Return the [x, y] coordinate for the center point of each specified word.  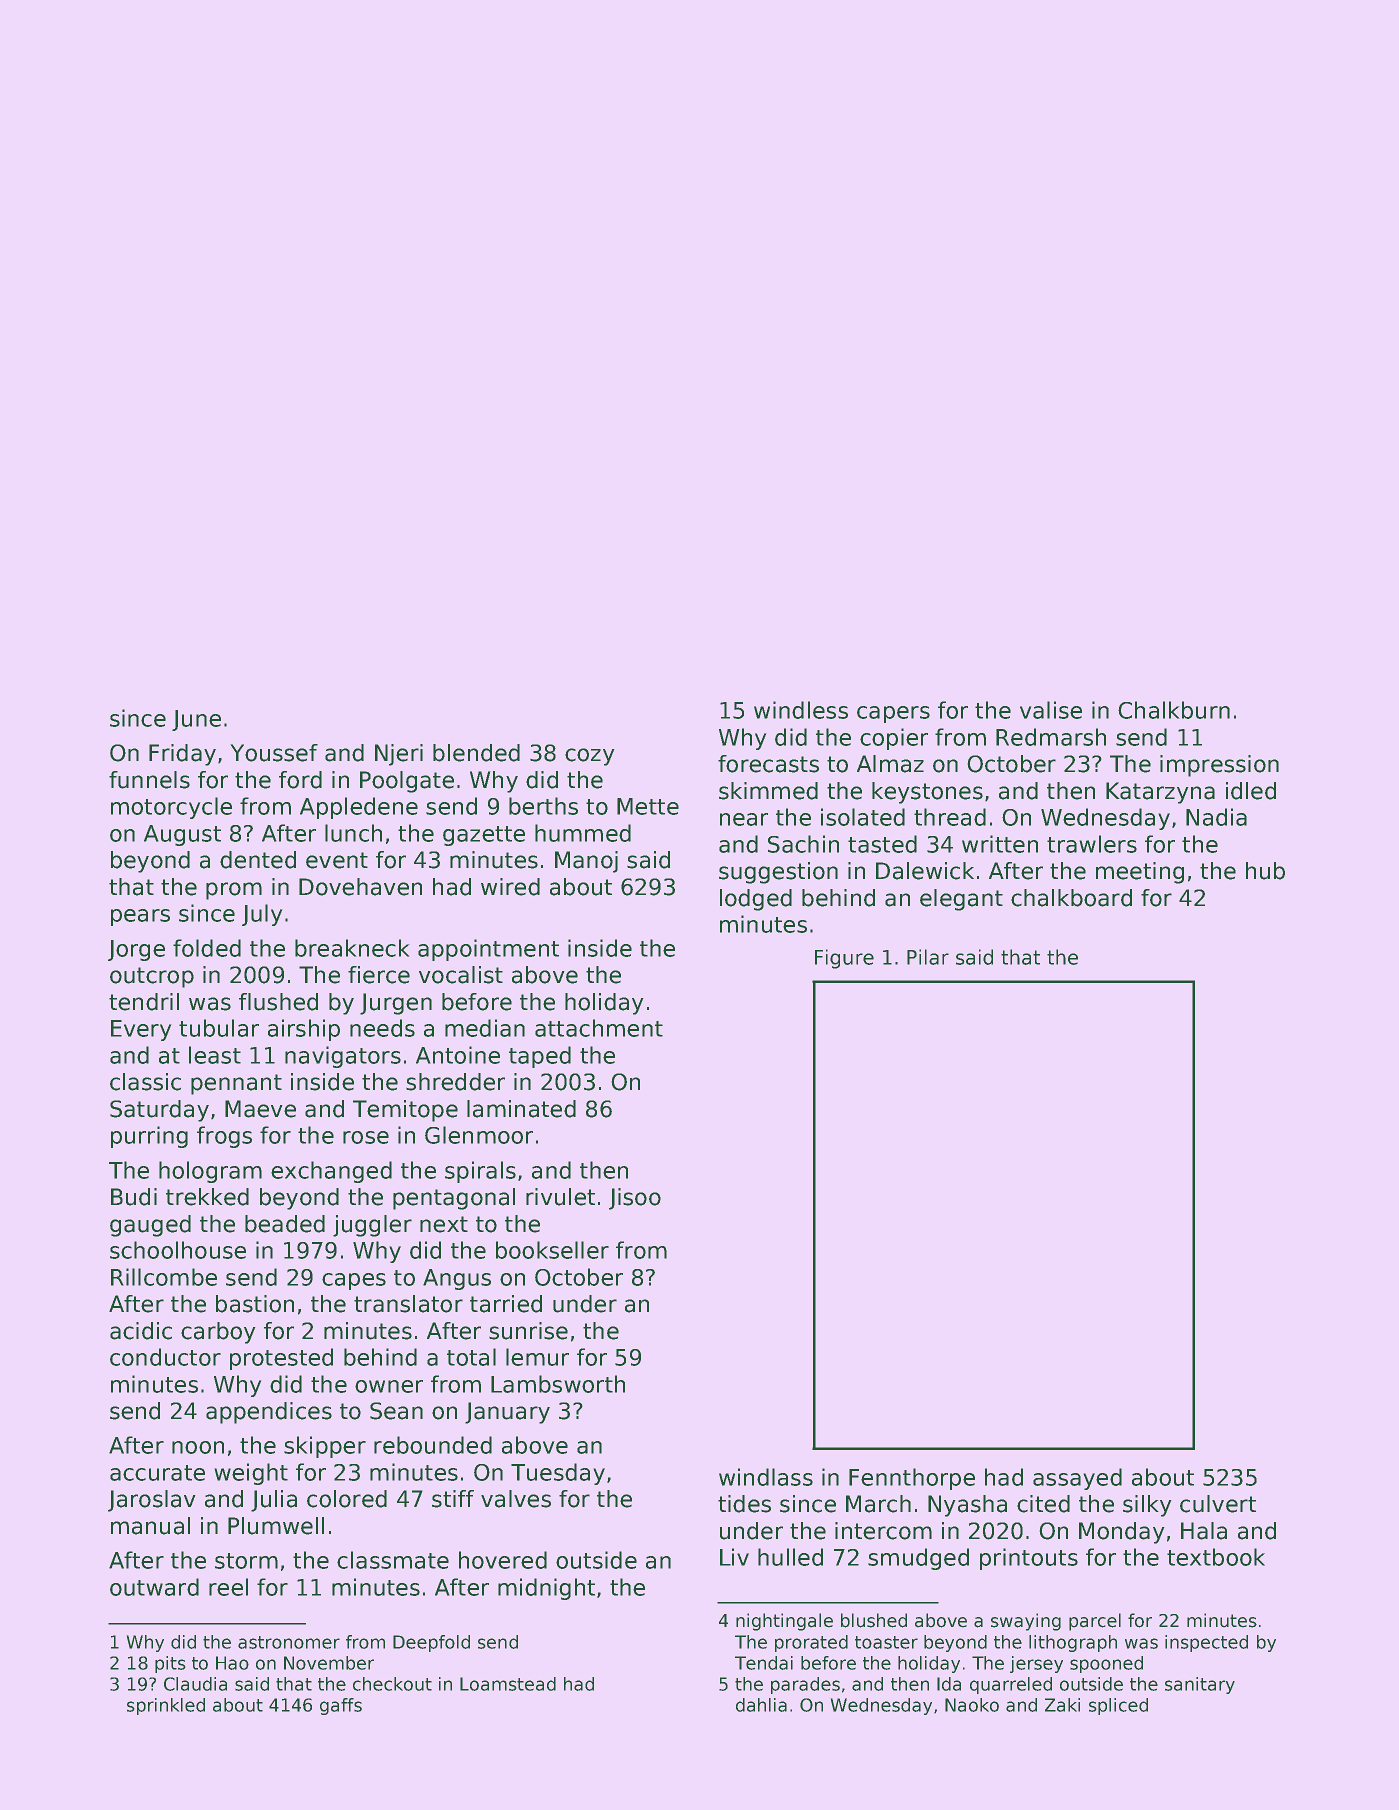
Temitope [405, 1111]
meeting [1140, 873]
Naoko [972, 1705]
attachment [599, 1028]
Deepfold [431, 1643]
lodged [756, 900]
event [337, 860]
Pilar [928, 957]
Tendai [764, 1663]
